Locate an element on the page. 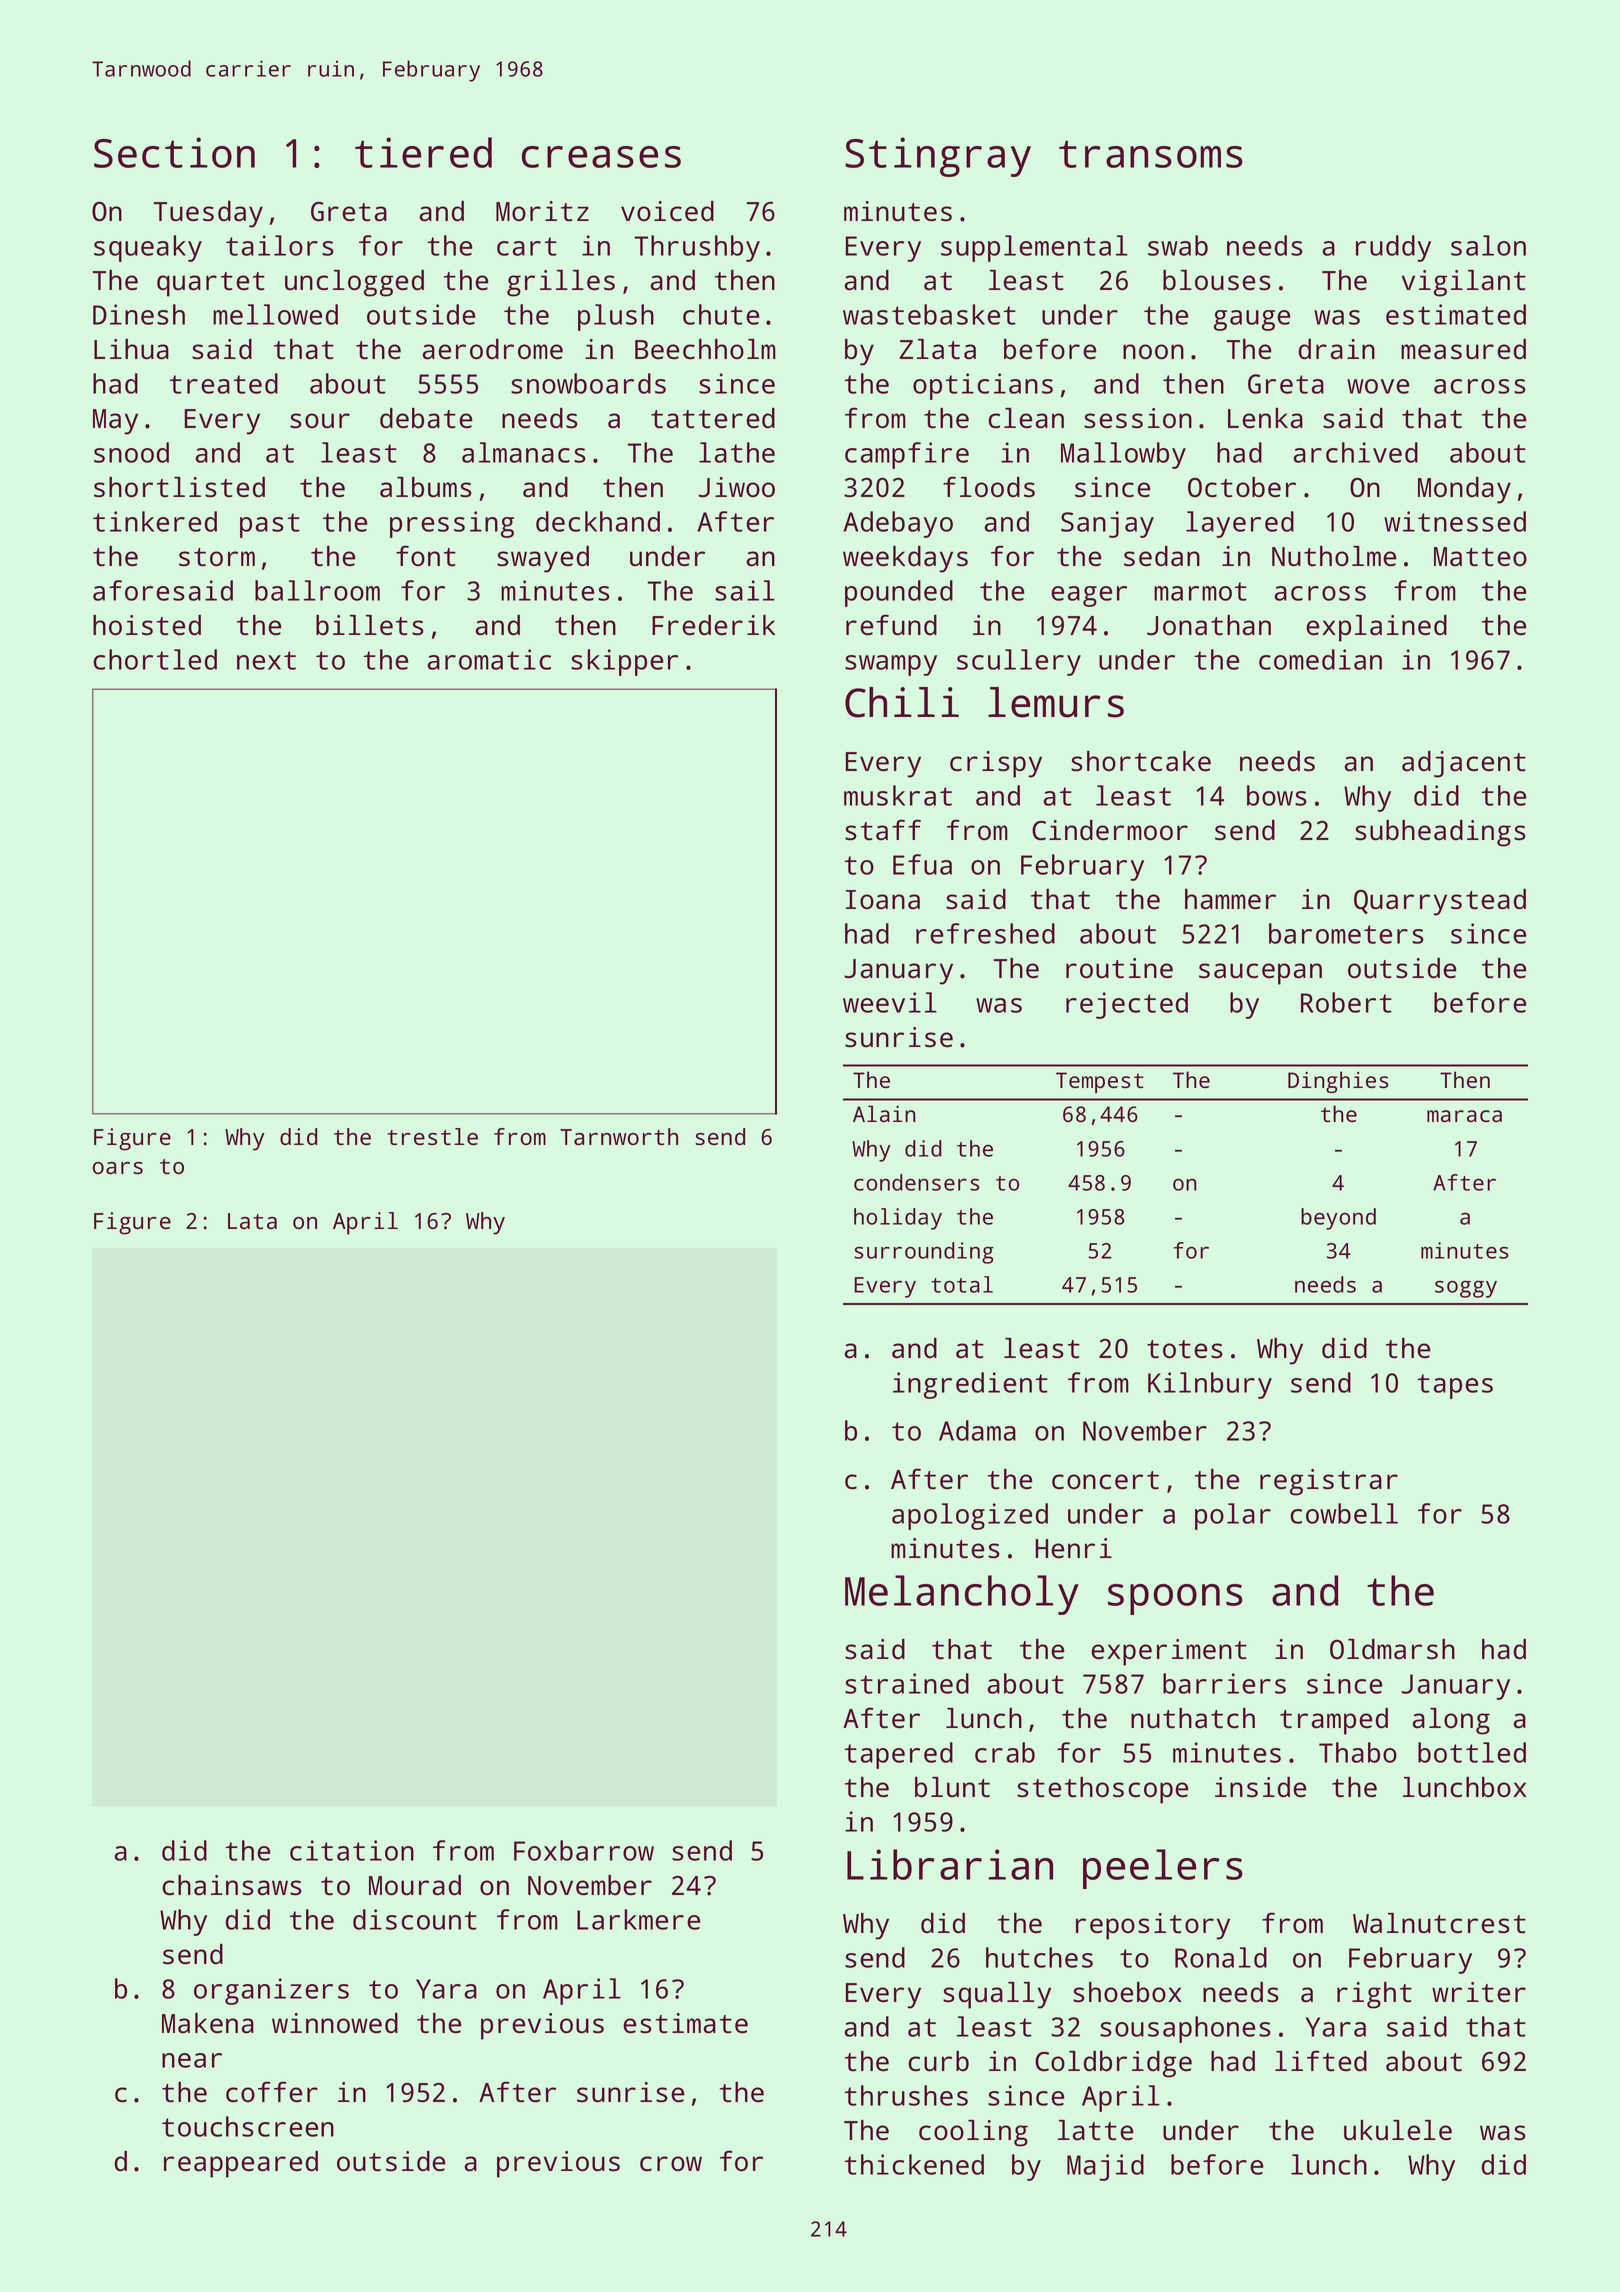 The image size is (1620, 2292). next is located at coordinates (266, 660).
